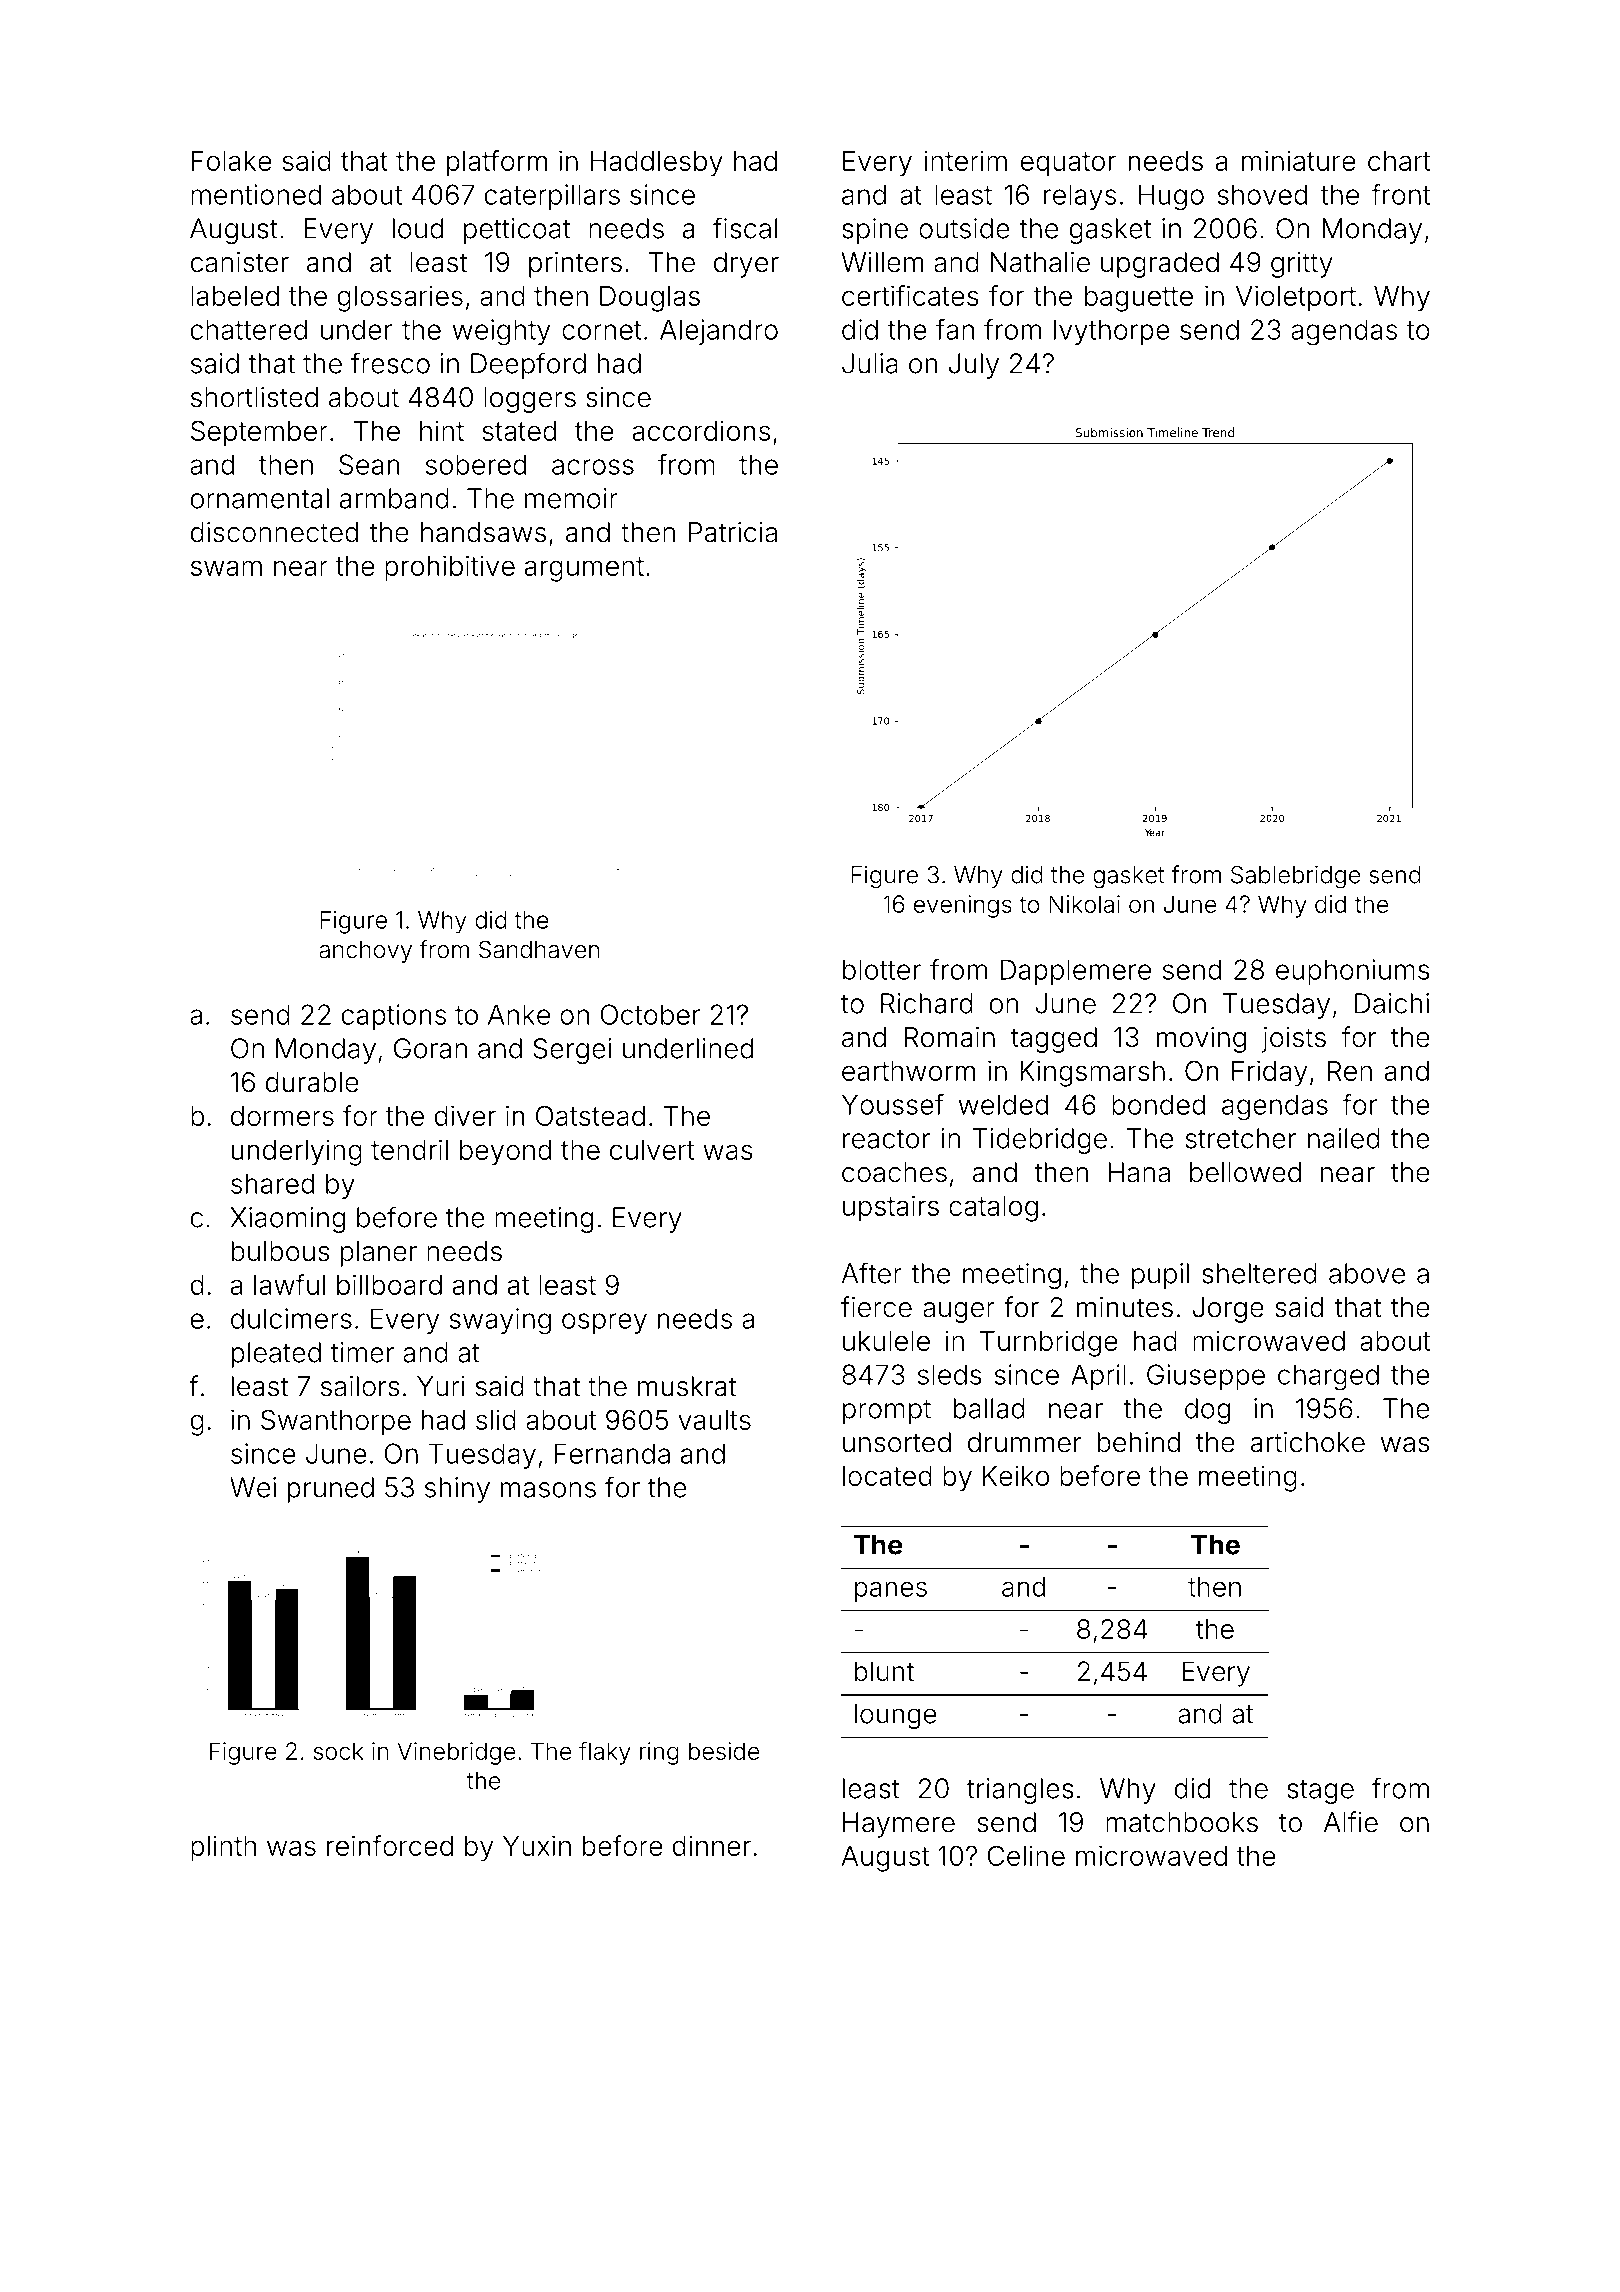 This screenshot has width=1620, height=2292. Describe the element at coordinates (282, 1116) in the screenshot. I see `dormers` at that location.
